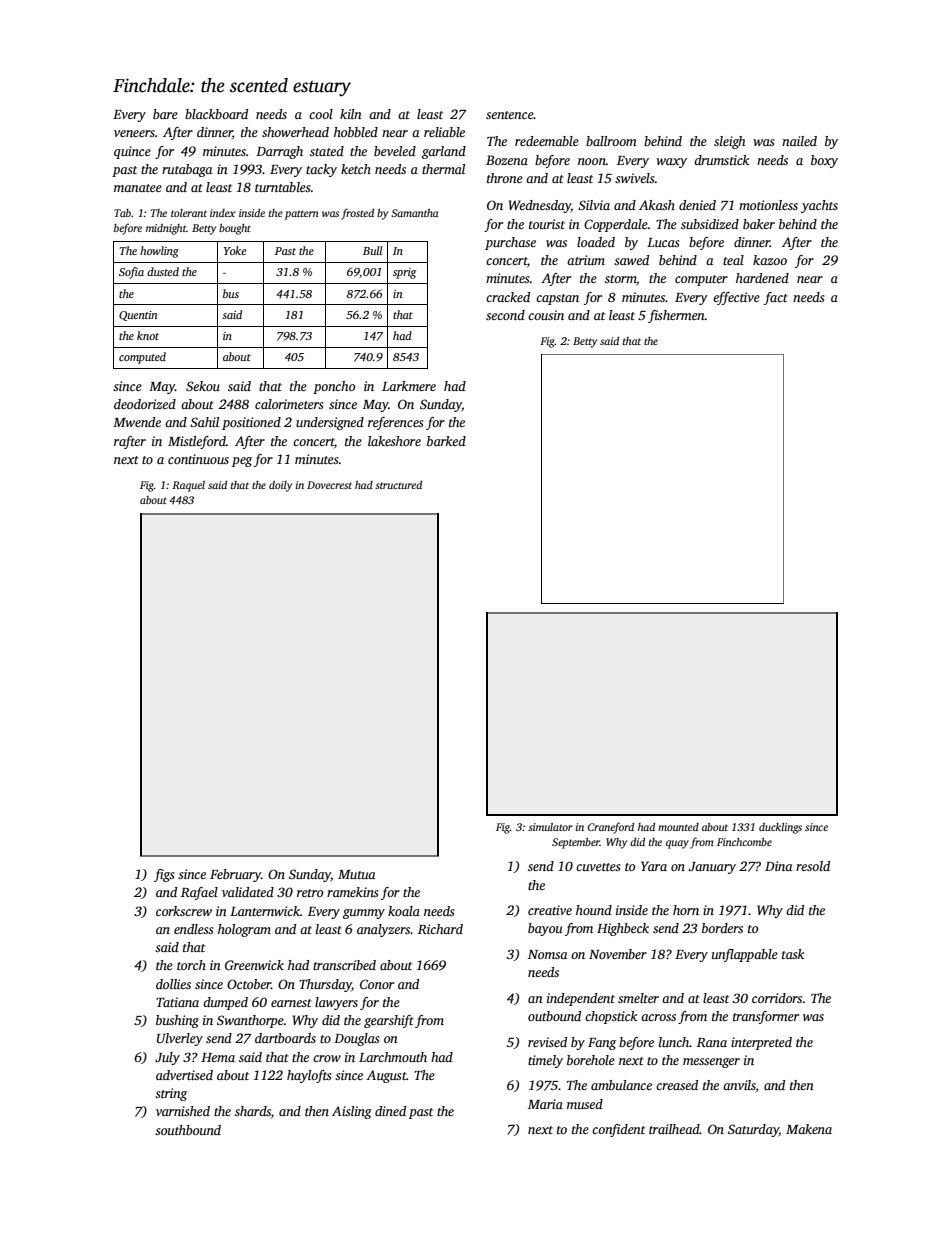  Describe the element at coordinates (618, 1130) in the image. I see `confident` at that location.
